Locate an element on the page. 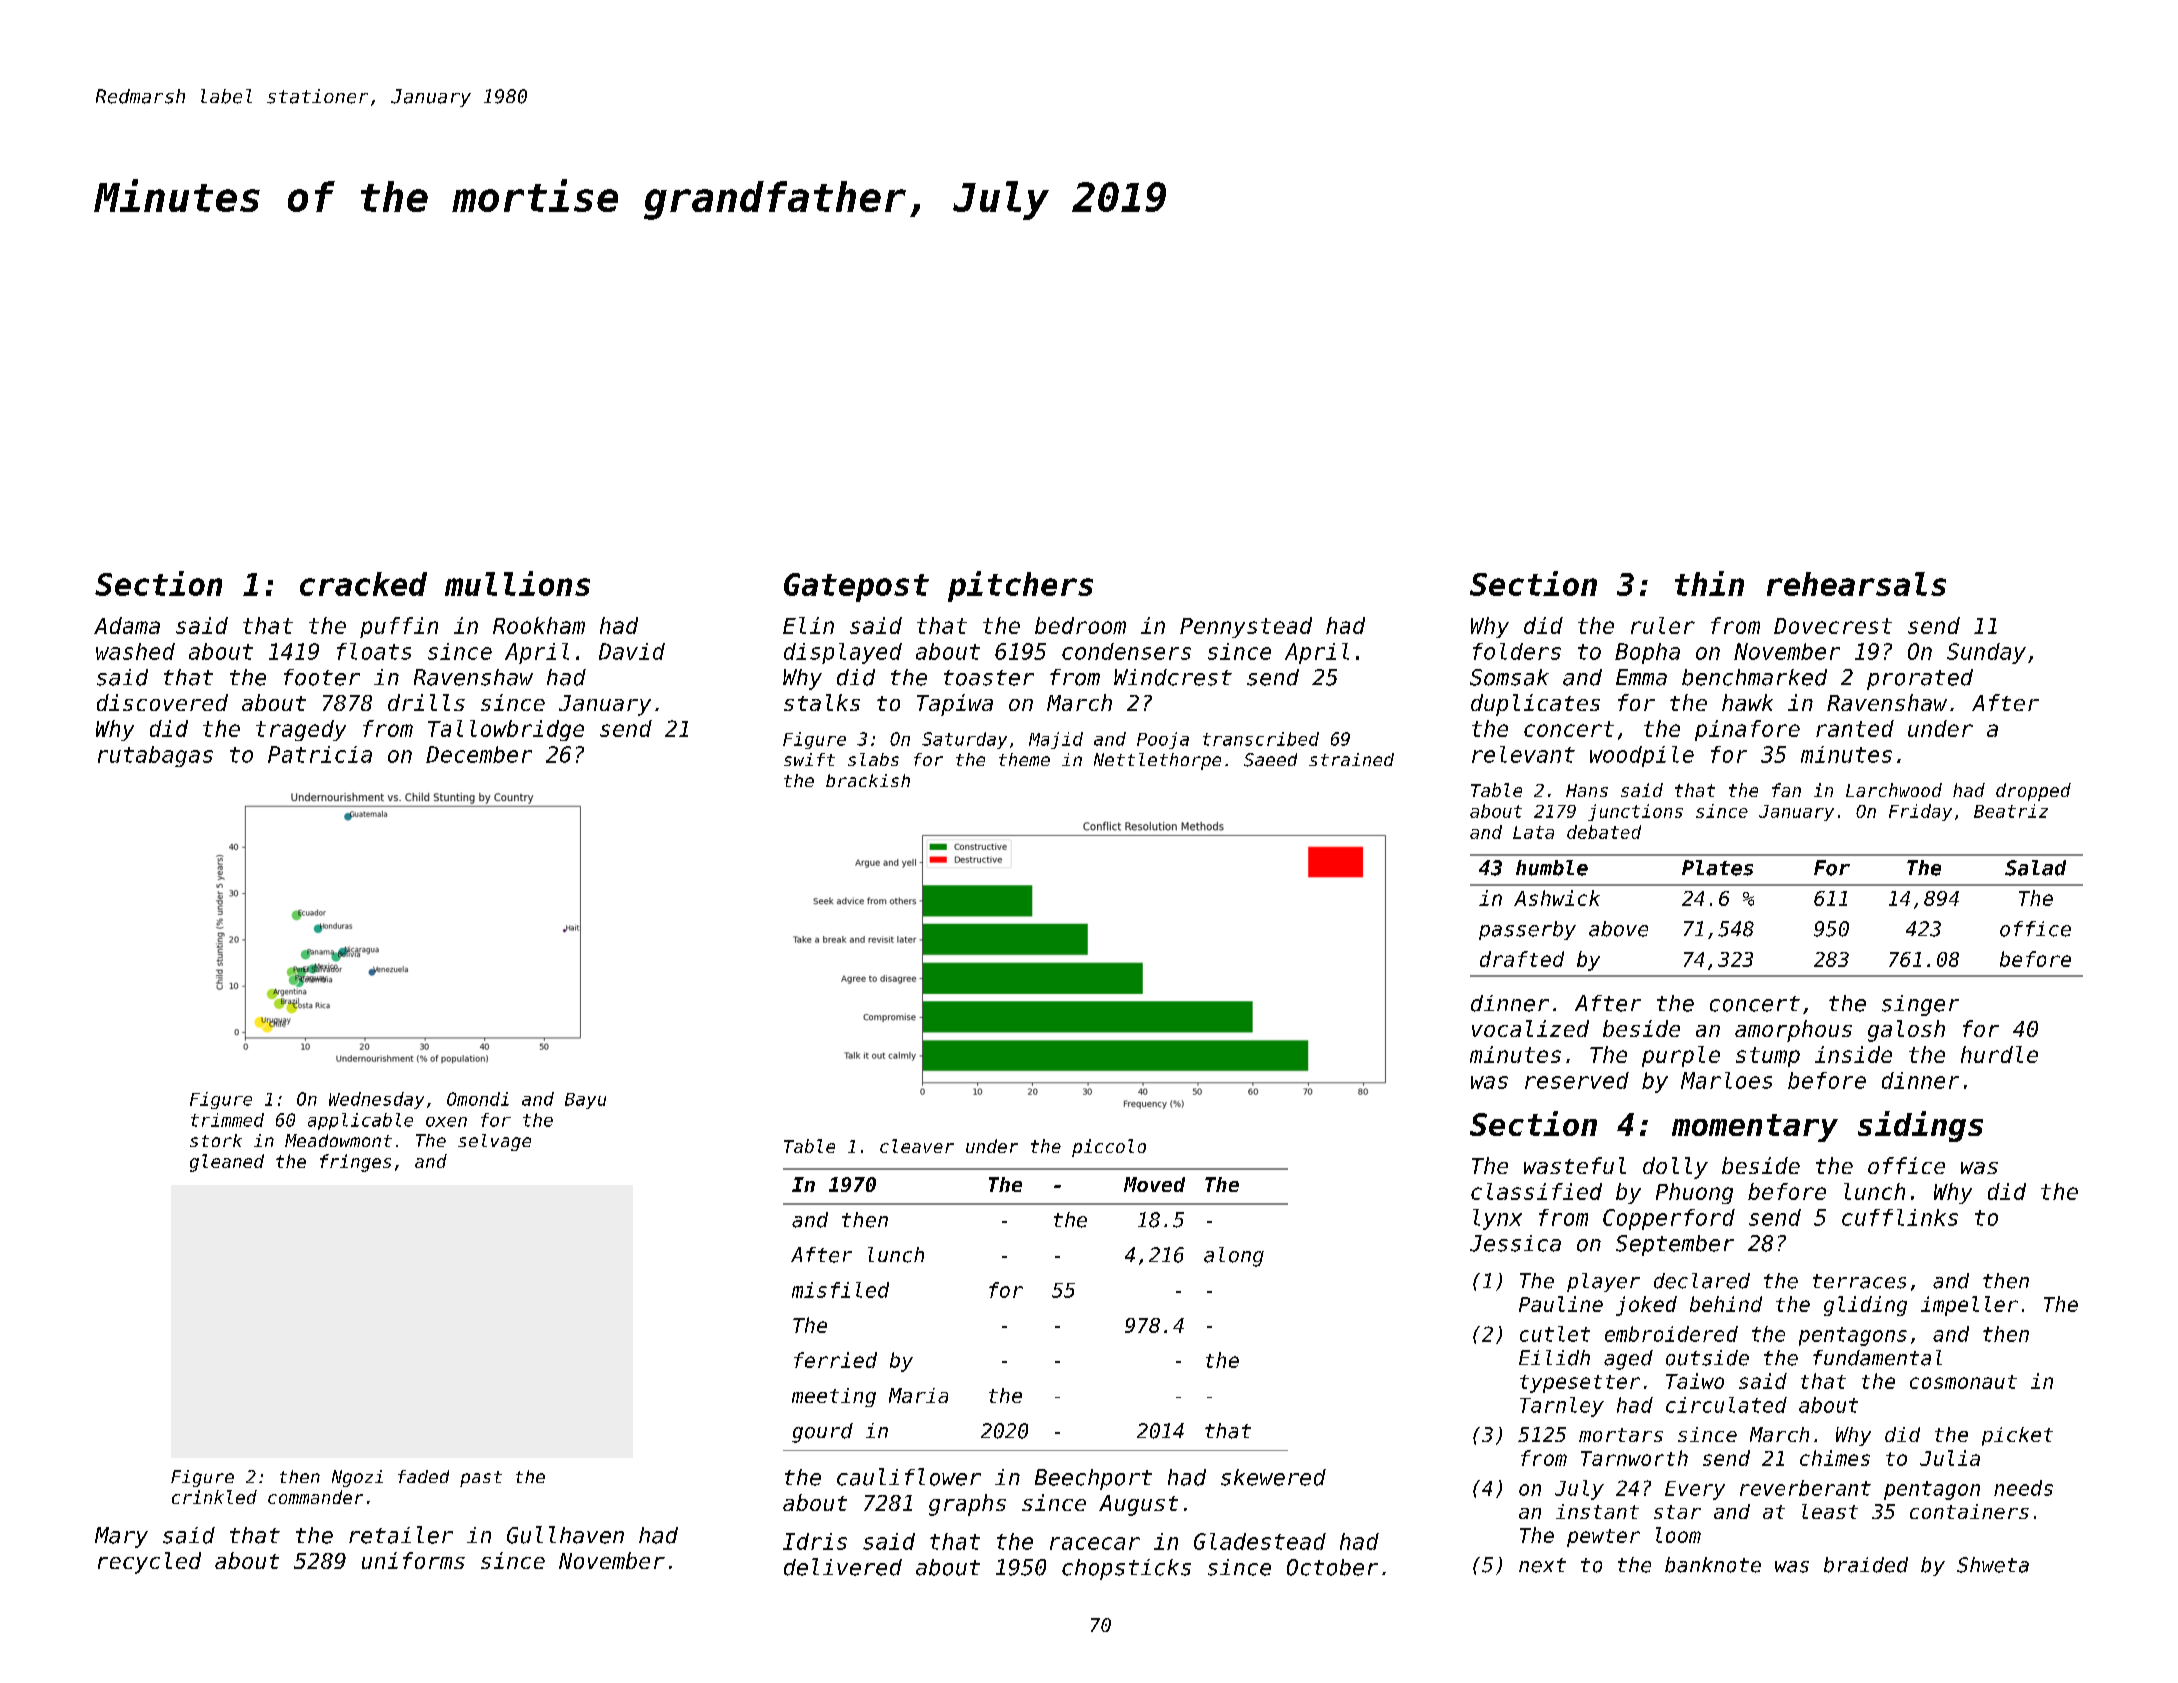  Marloes is located at coordinates (1726, 1080).
